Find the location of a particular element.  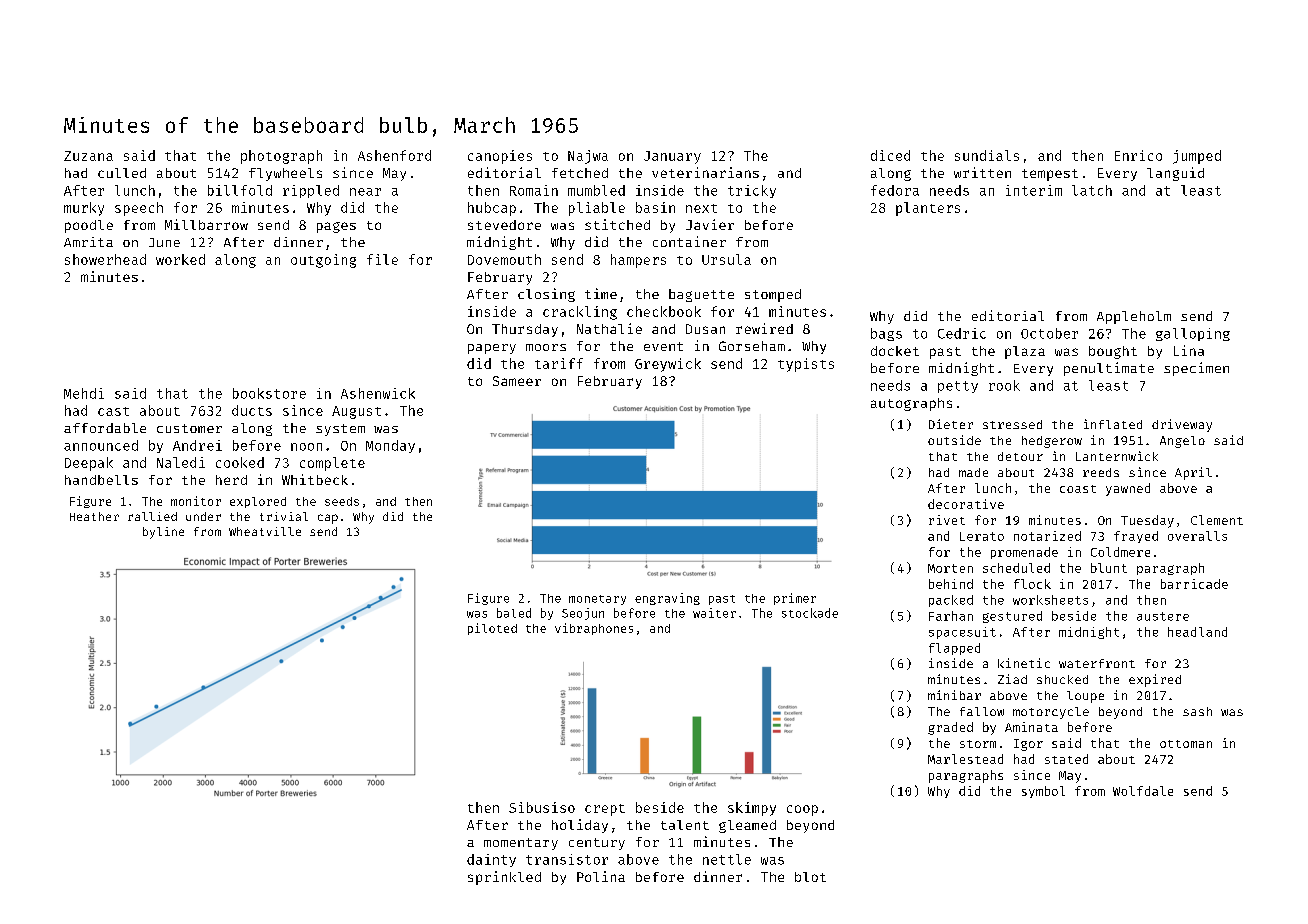

Zuzana is located at coordinates (88, 156).
